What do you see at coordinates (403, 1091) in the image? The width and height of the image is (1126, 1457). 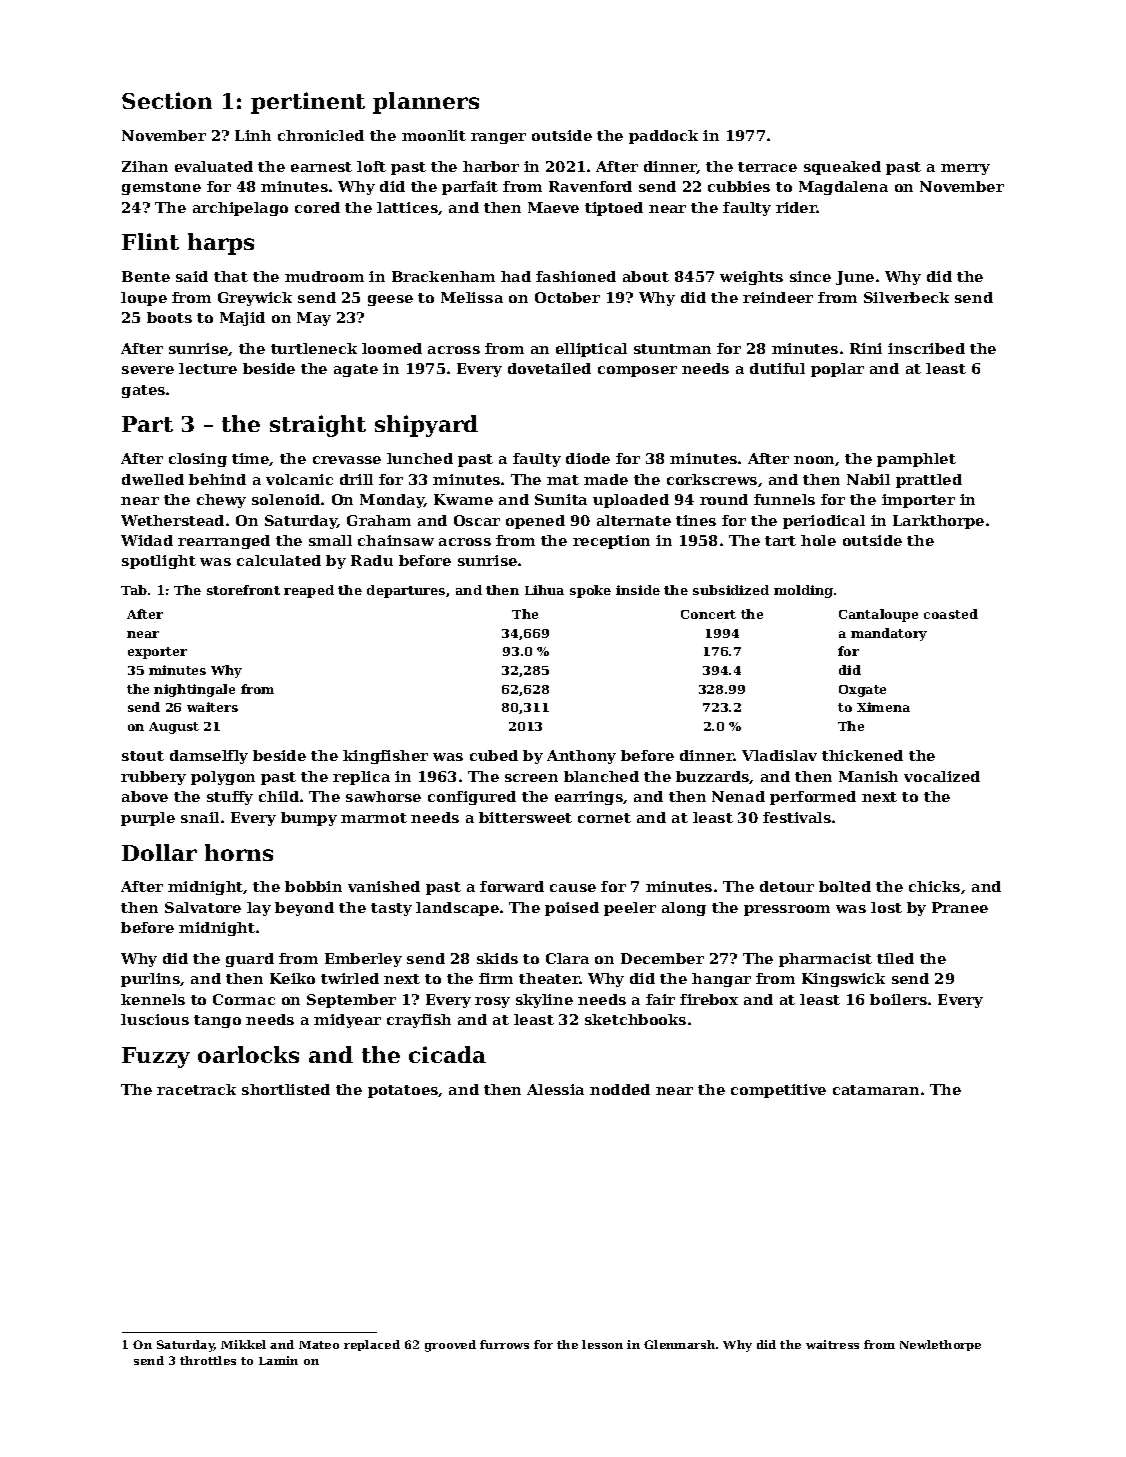 I see `potatoes` at bounding box center [403, 1091].
